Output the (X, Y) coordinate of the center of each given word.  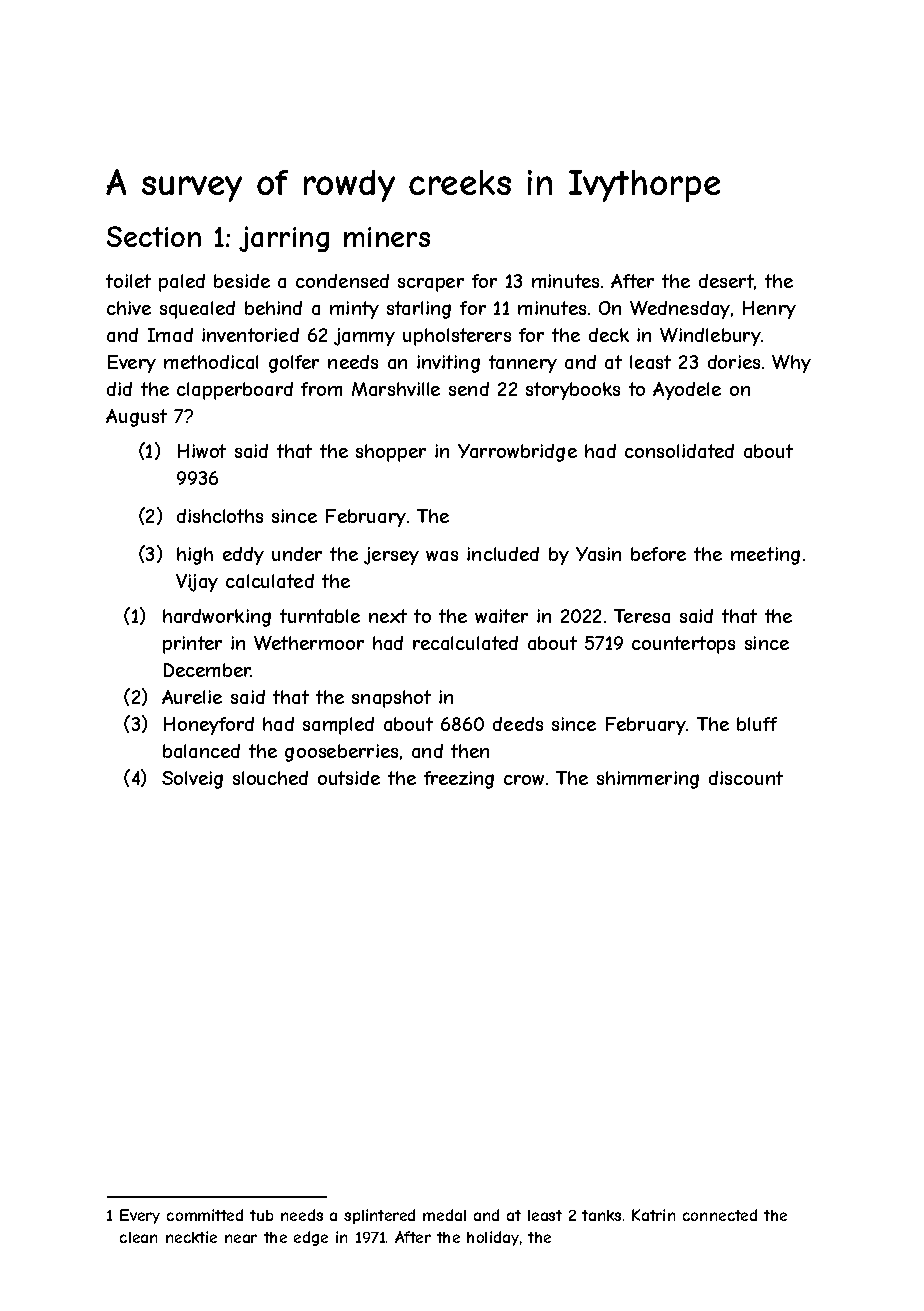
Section (154, 236)
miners (387, 237)
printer (192, 645)
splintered (379, 1216)
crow (524, 780)
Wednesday (680, 310)
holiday (493, 1238)
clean (138, 1237)
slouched (270, 778)
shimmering (648, 780)
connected (720, 1215)
